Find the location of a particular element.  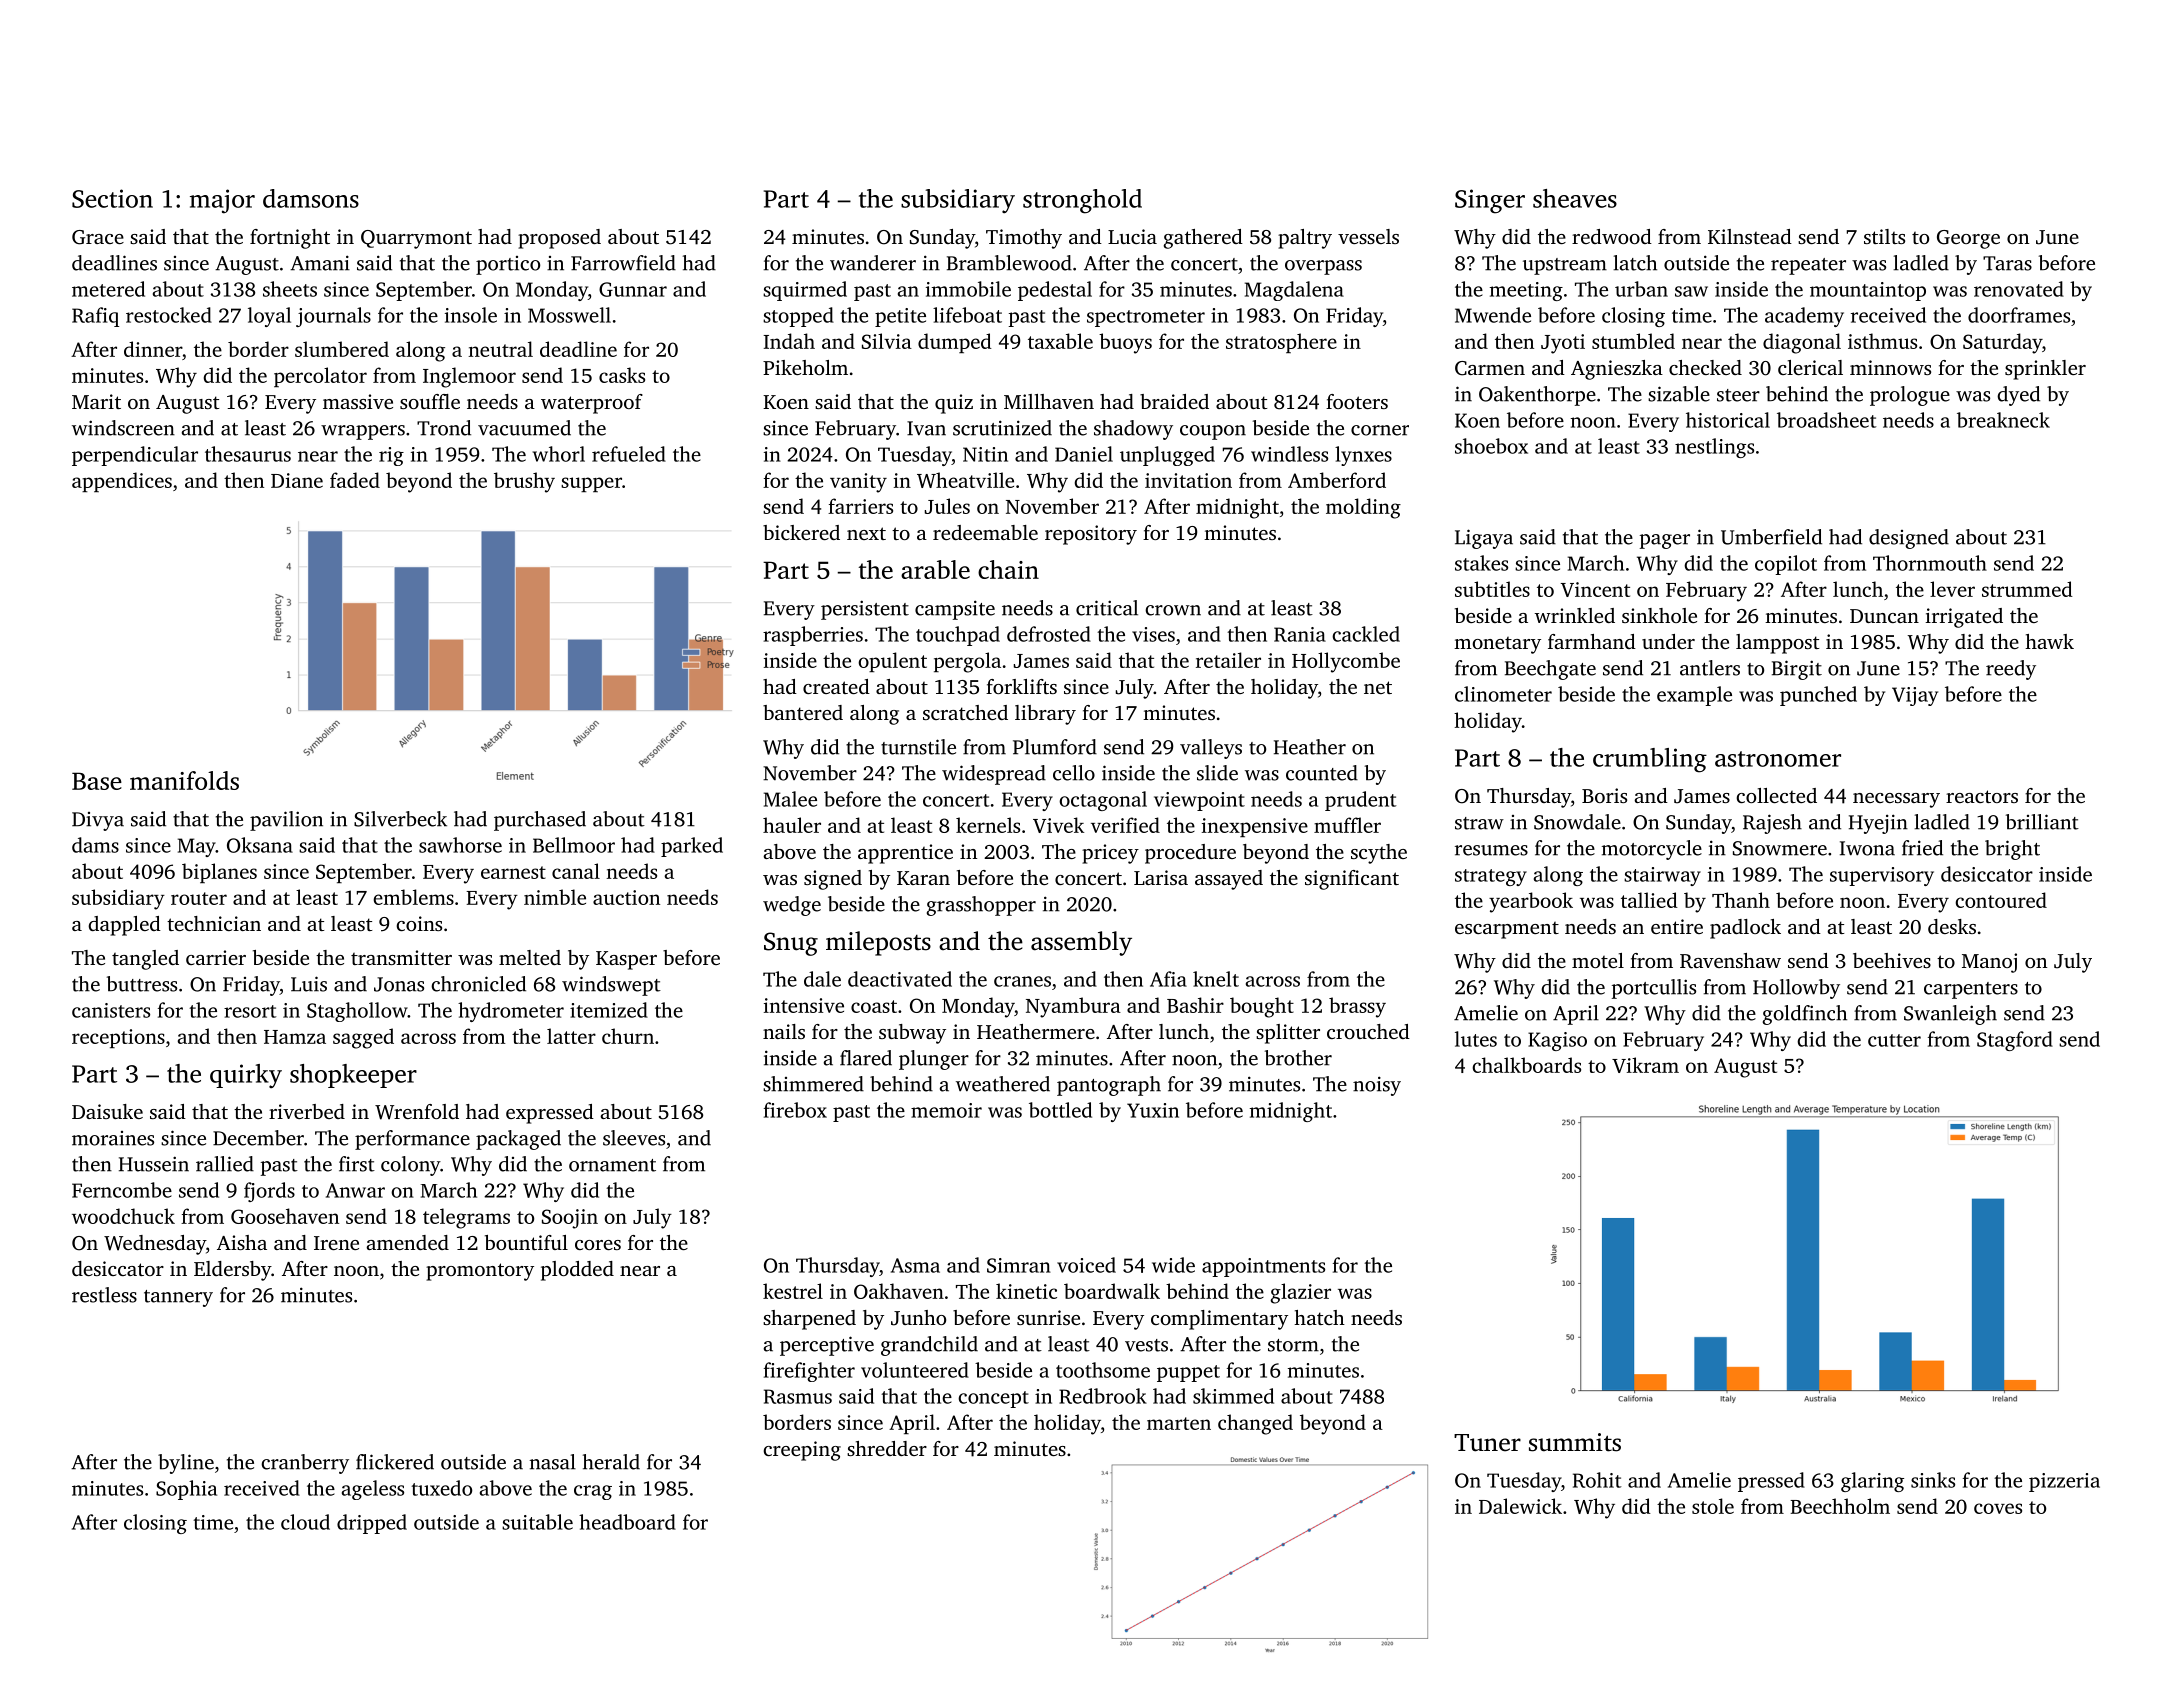

Section is located at coordinates (112, 198).
